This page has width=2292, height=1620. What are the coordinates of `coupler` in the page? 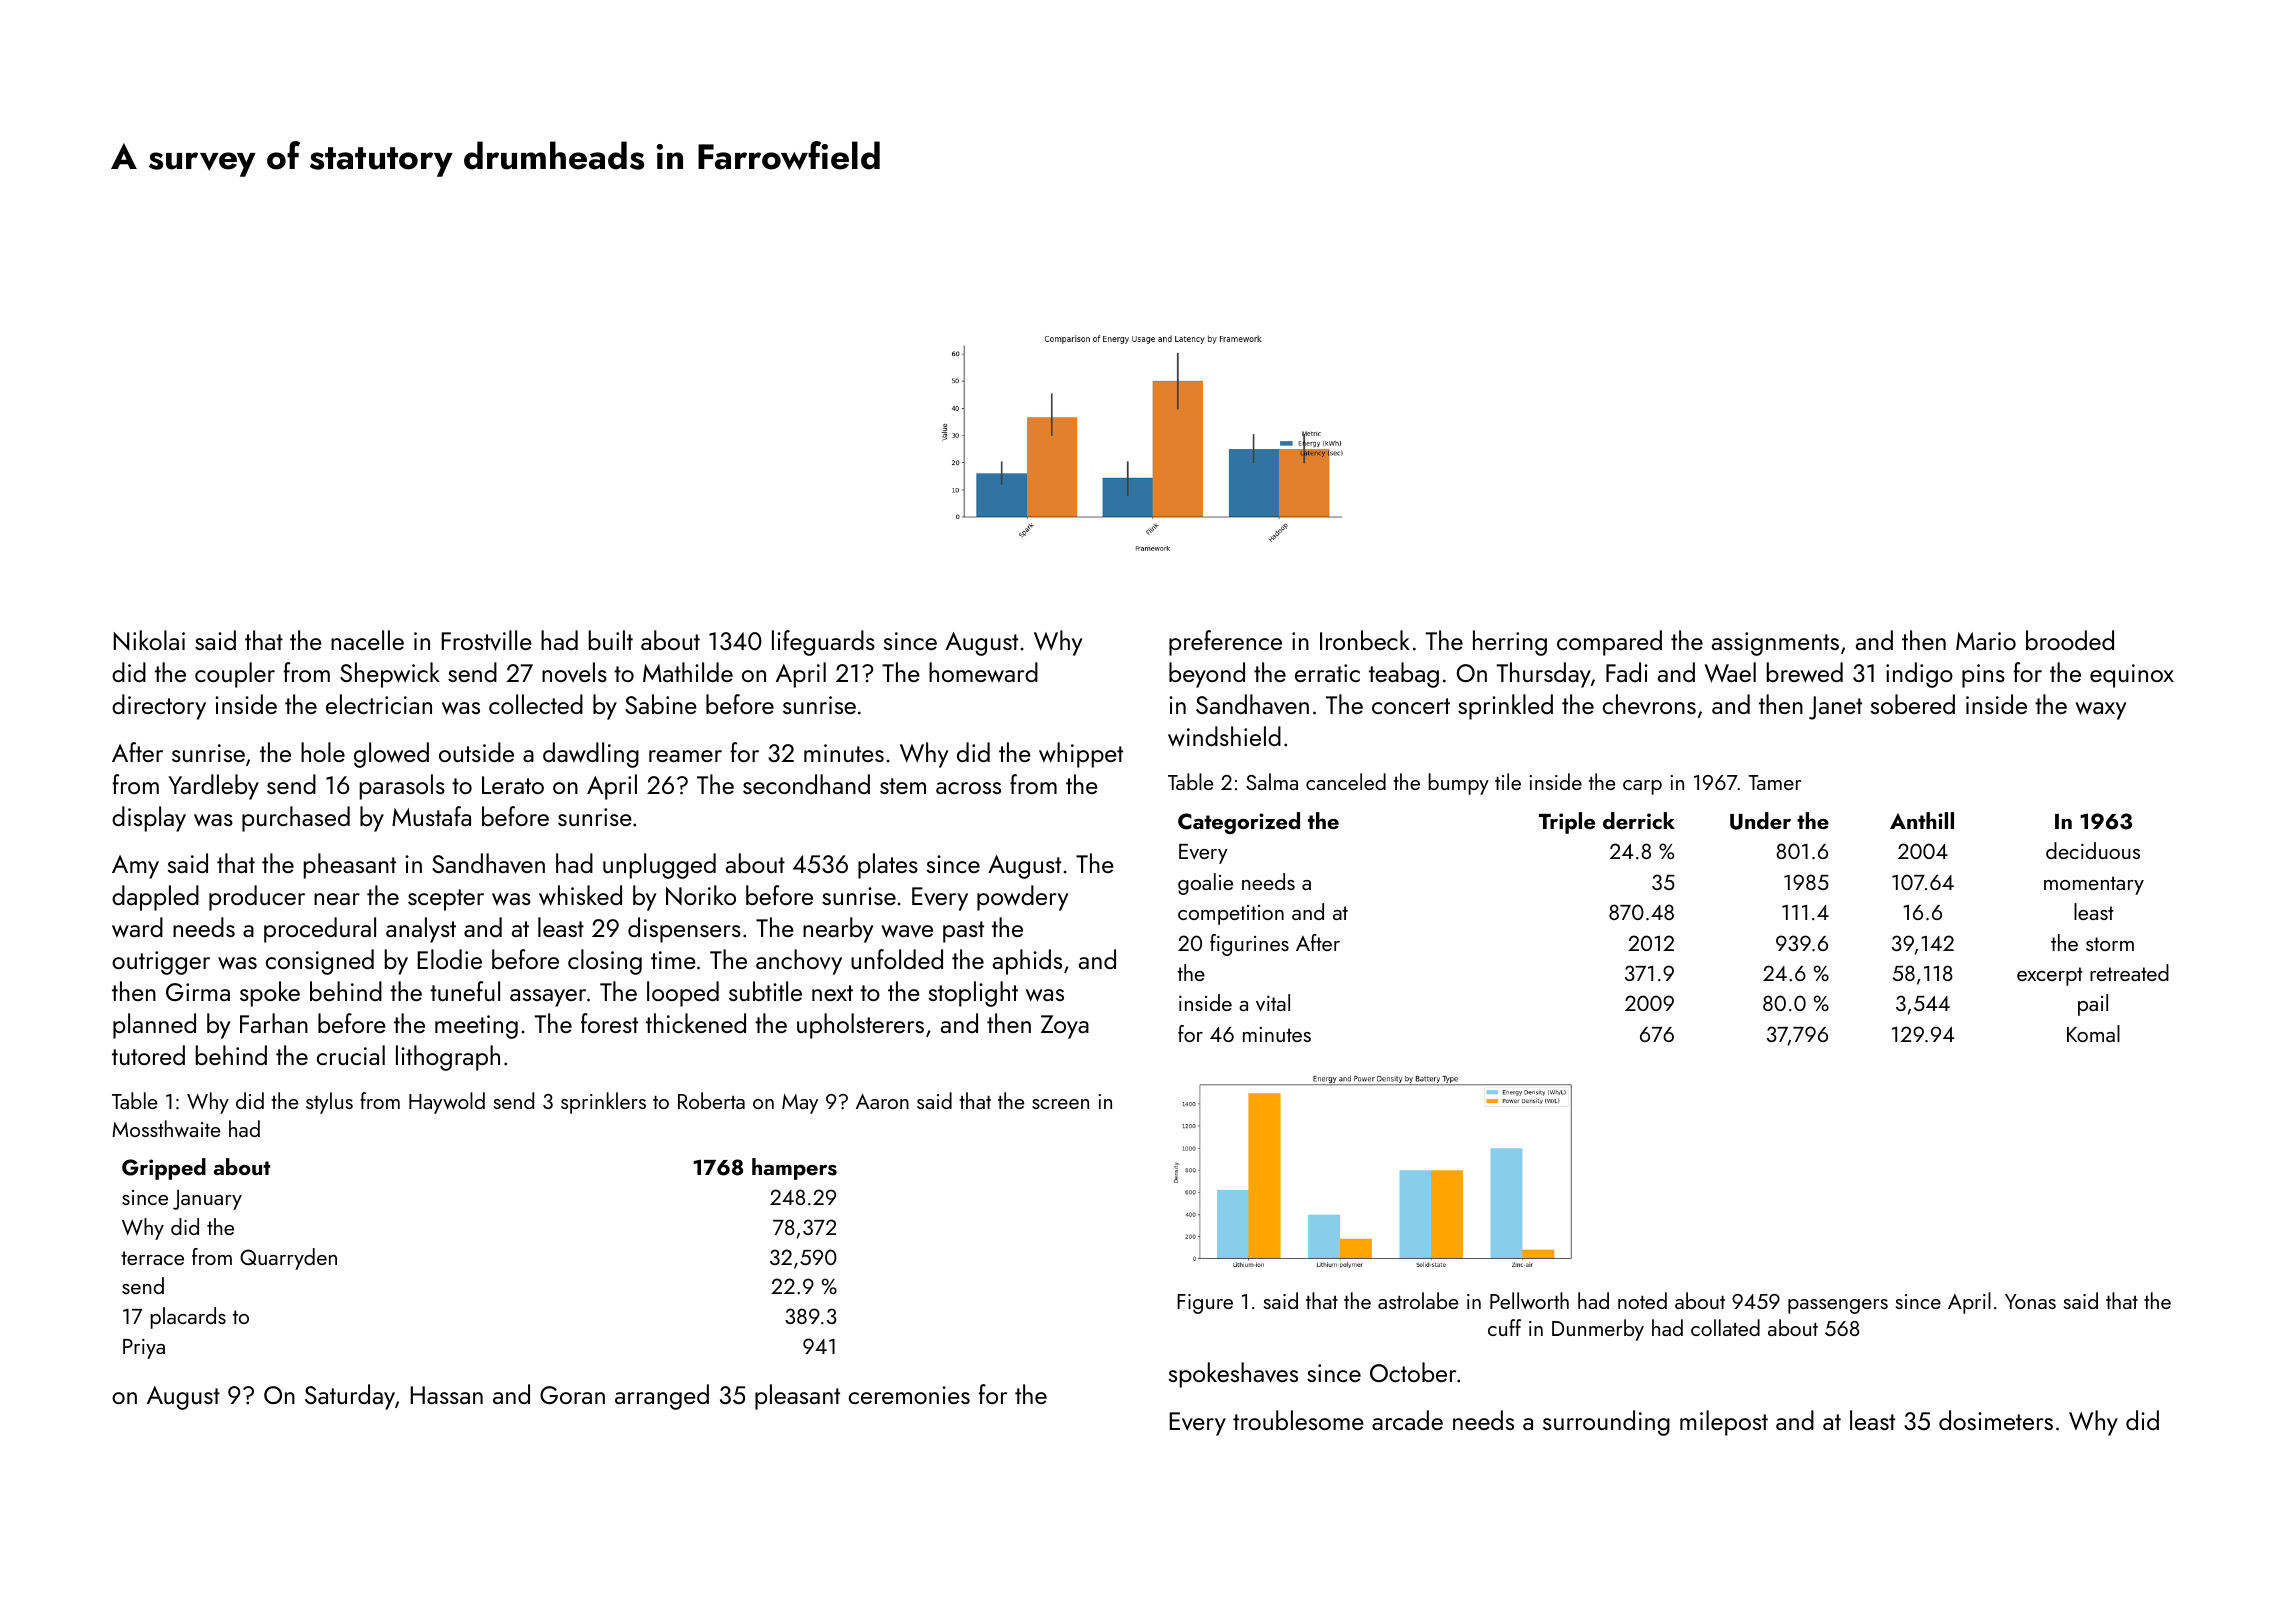 It's located at (235, 675).
